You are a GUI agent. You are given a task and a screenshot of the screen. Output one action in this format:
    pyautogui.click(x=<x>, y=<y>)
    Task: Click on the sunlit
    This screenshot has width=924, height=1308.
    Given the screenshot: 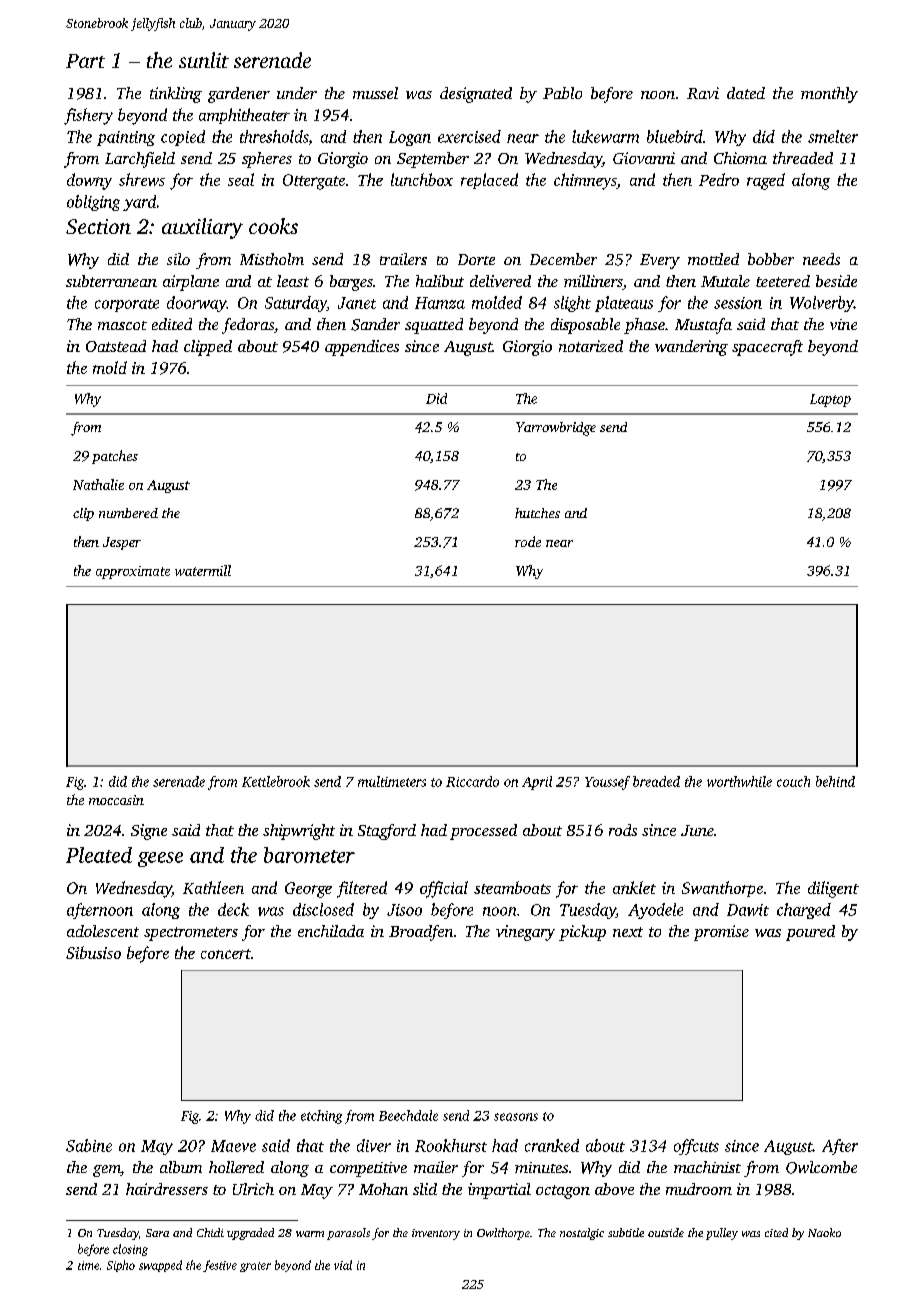 What is the action you would take?
    pyautogui.click(x=204, y=60)
